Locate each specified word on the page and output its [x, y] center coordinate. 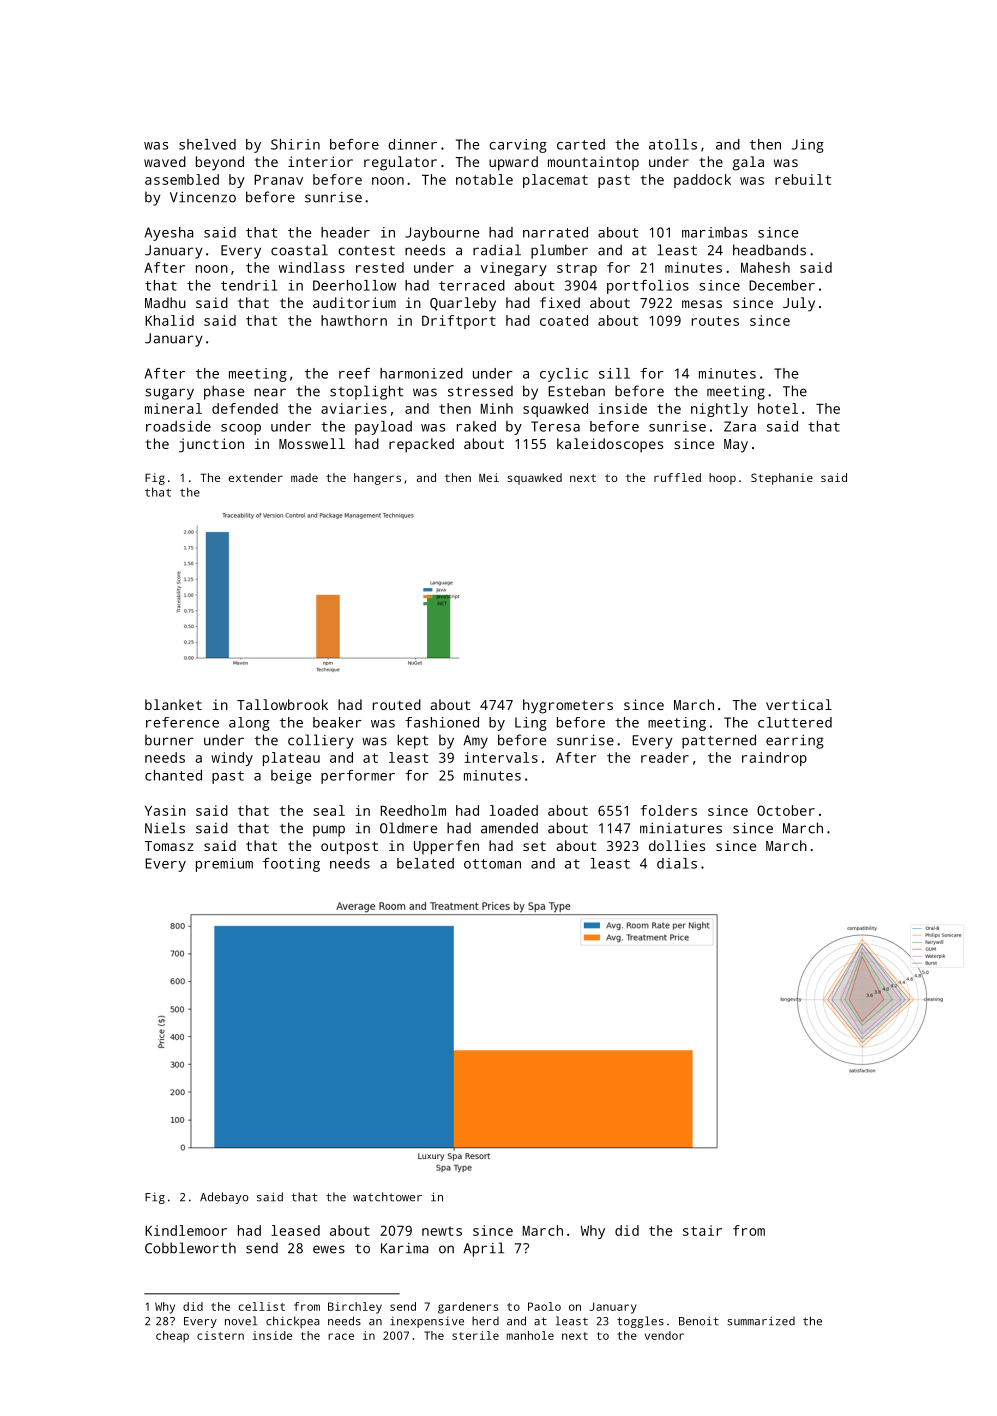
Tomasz [169, 846]
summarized [761, 1321]
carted [581, 144]
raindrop [774, 759]
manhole [530, 1335]
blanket [173, 704]
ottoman [492, 864]
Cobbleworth [190, 1248]
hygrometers [568, 706]
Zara [740, 426]
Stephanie [782, 479]
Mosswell [312, 443]
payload [383, 428]
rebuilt [803, 179]
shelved [207, 144]
